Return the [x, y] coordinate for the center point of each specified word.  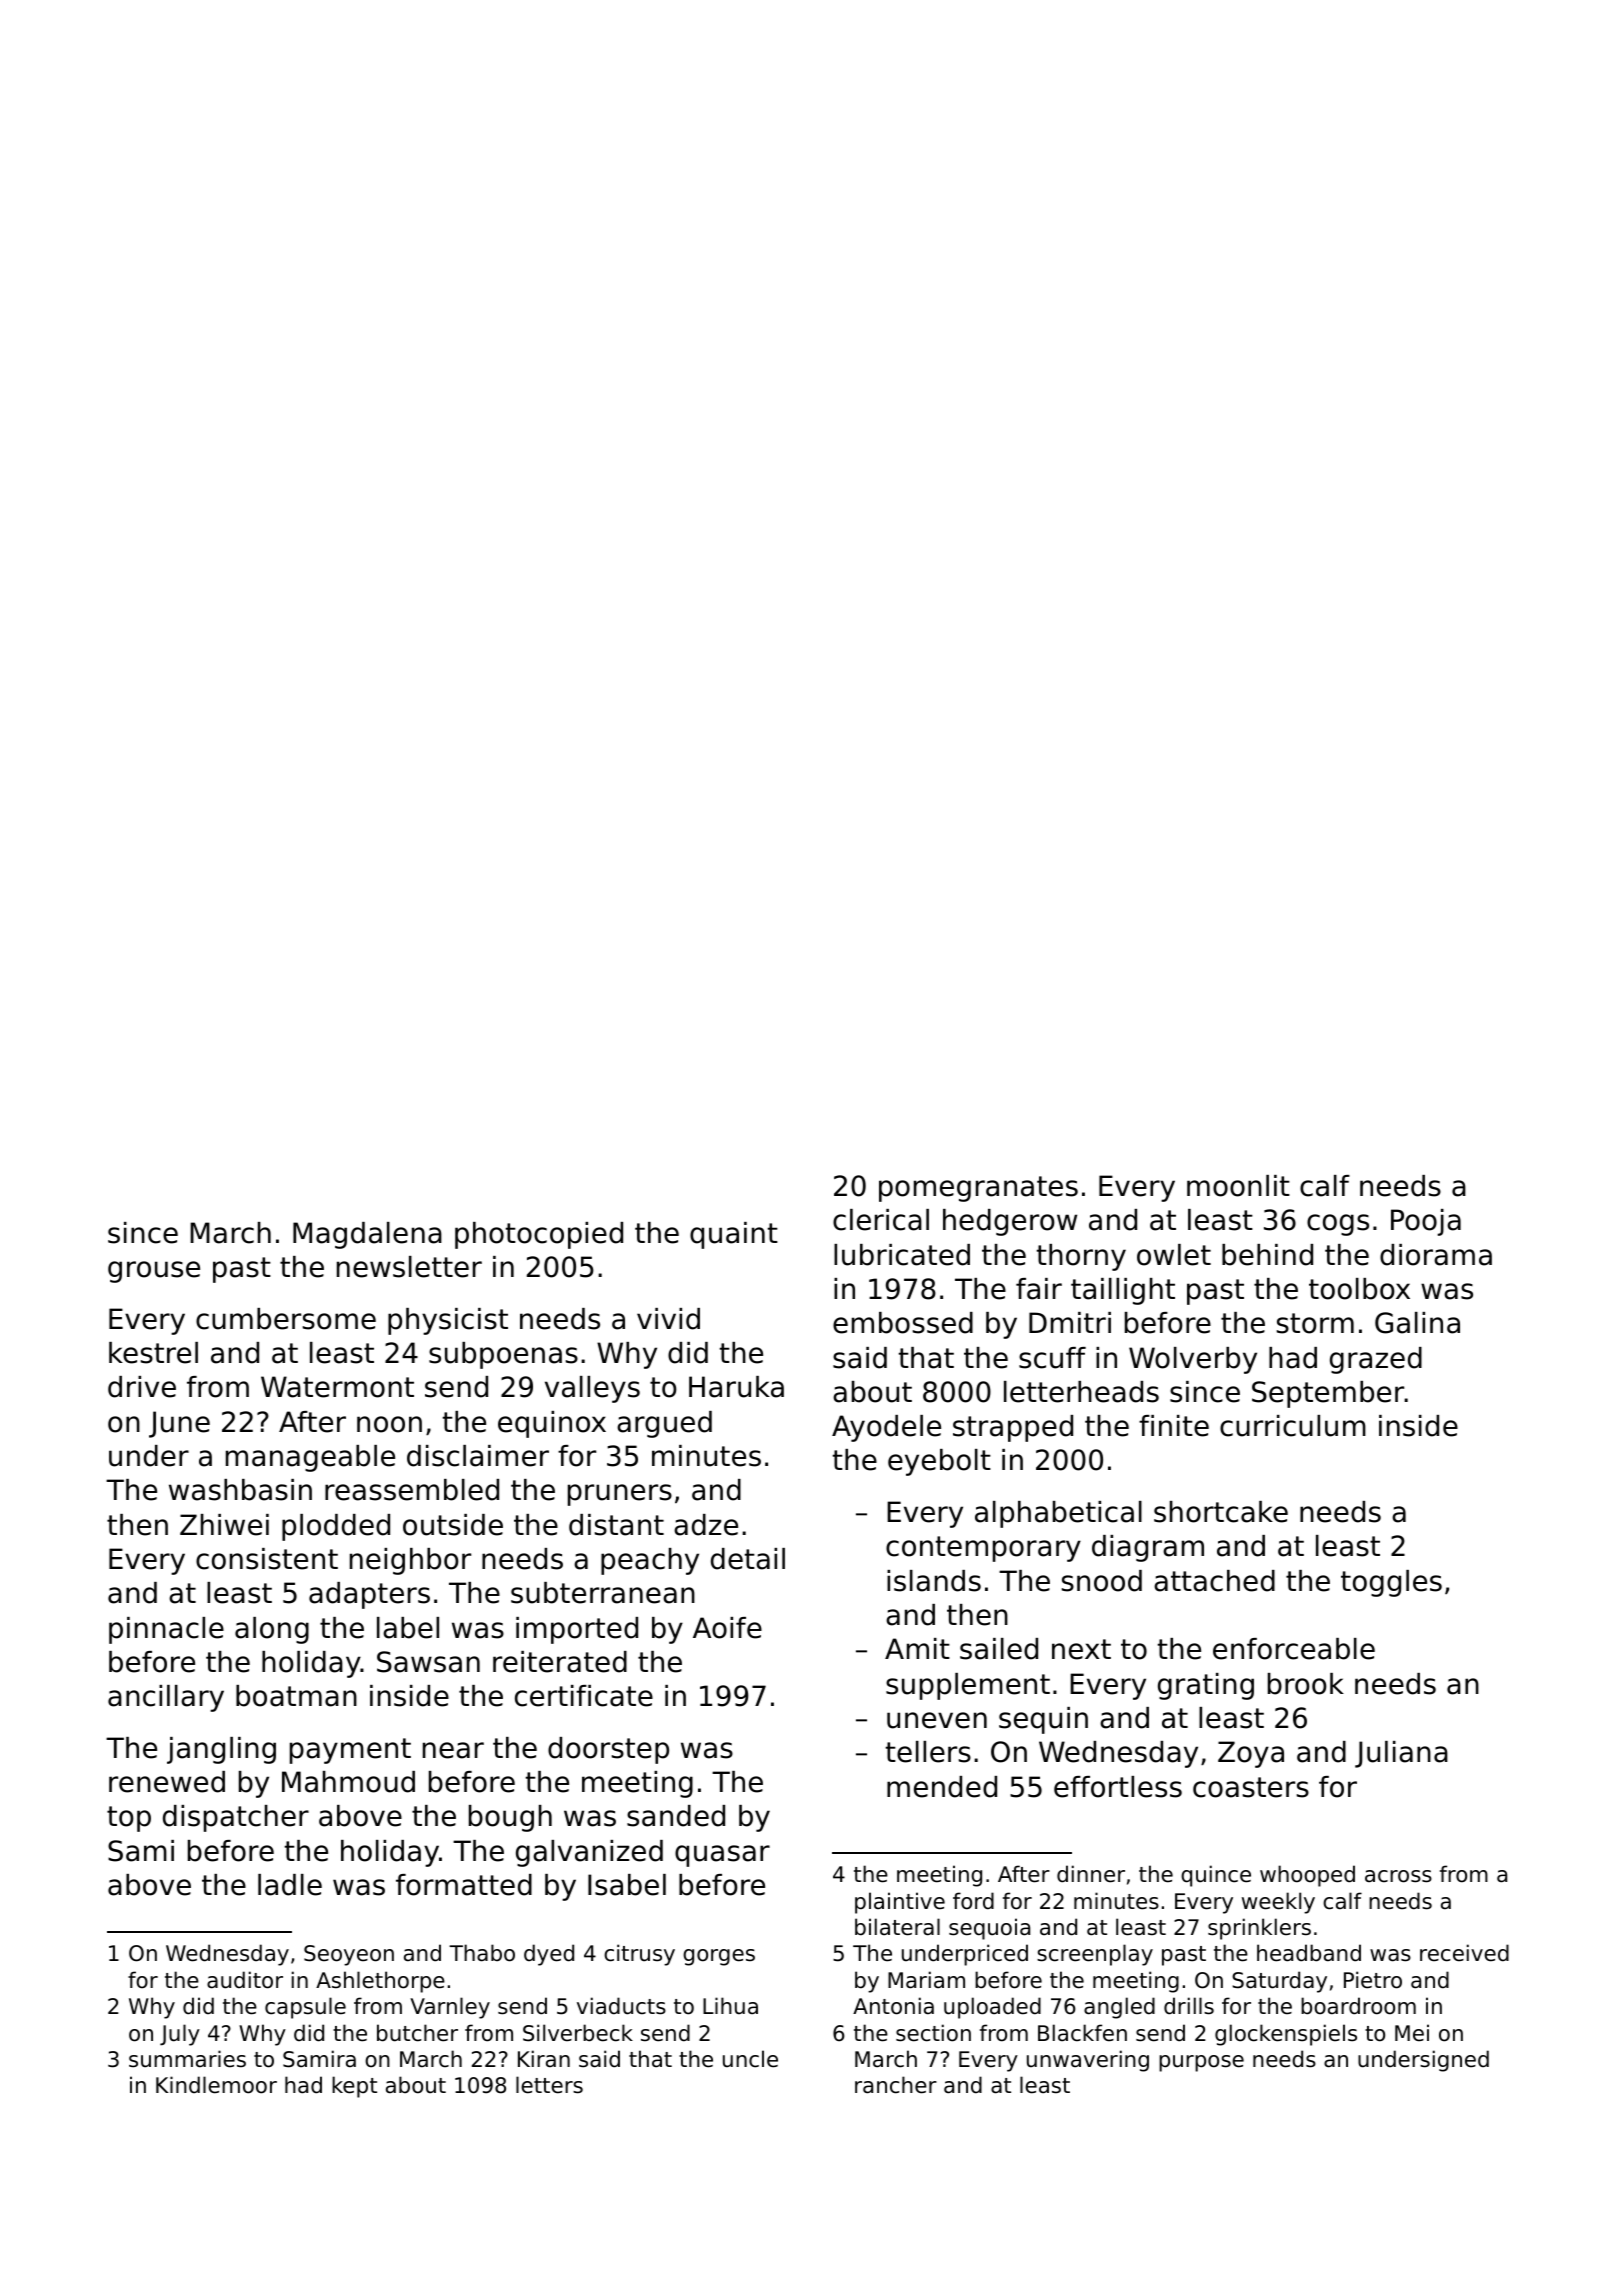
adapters [369, 1595]
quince [1216, 1876]
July [180, 2035]
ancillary [166, 1698]
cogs [1338, 1225]
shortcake [1221, 1512]
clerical [881, 1220]
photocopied [539, 1235]
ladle [290, 1885]
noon [389, 1424]
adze [706, 1525]
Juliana [1401, 1754]
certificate [584, 1696]
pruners [620, 1495]
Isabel [627, 1885]
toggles [1391, 1583]
